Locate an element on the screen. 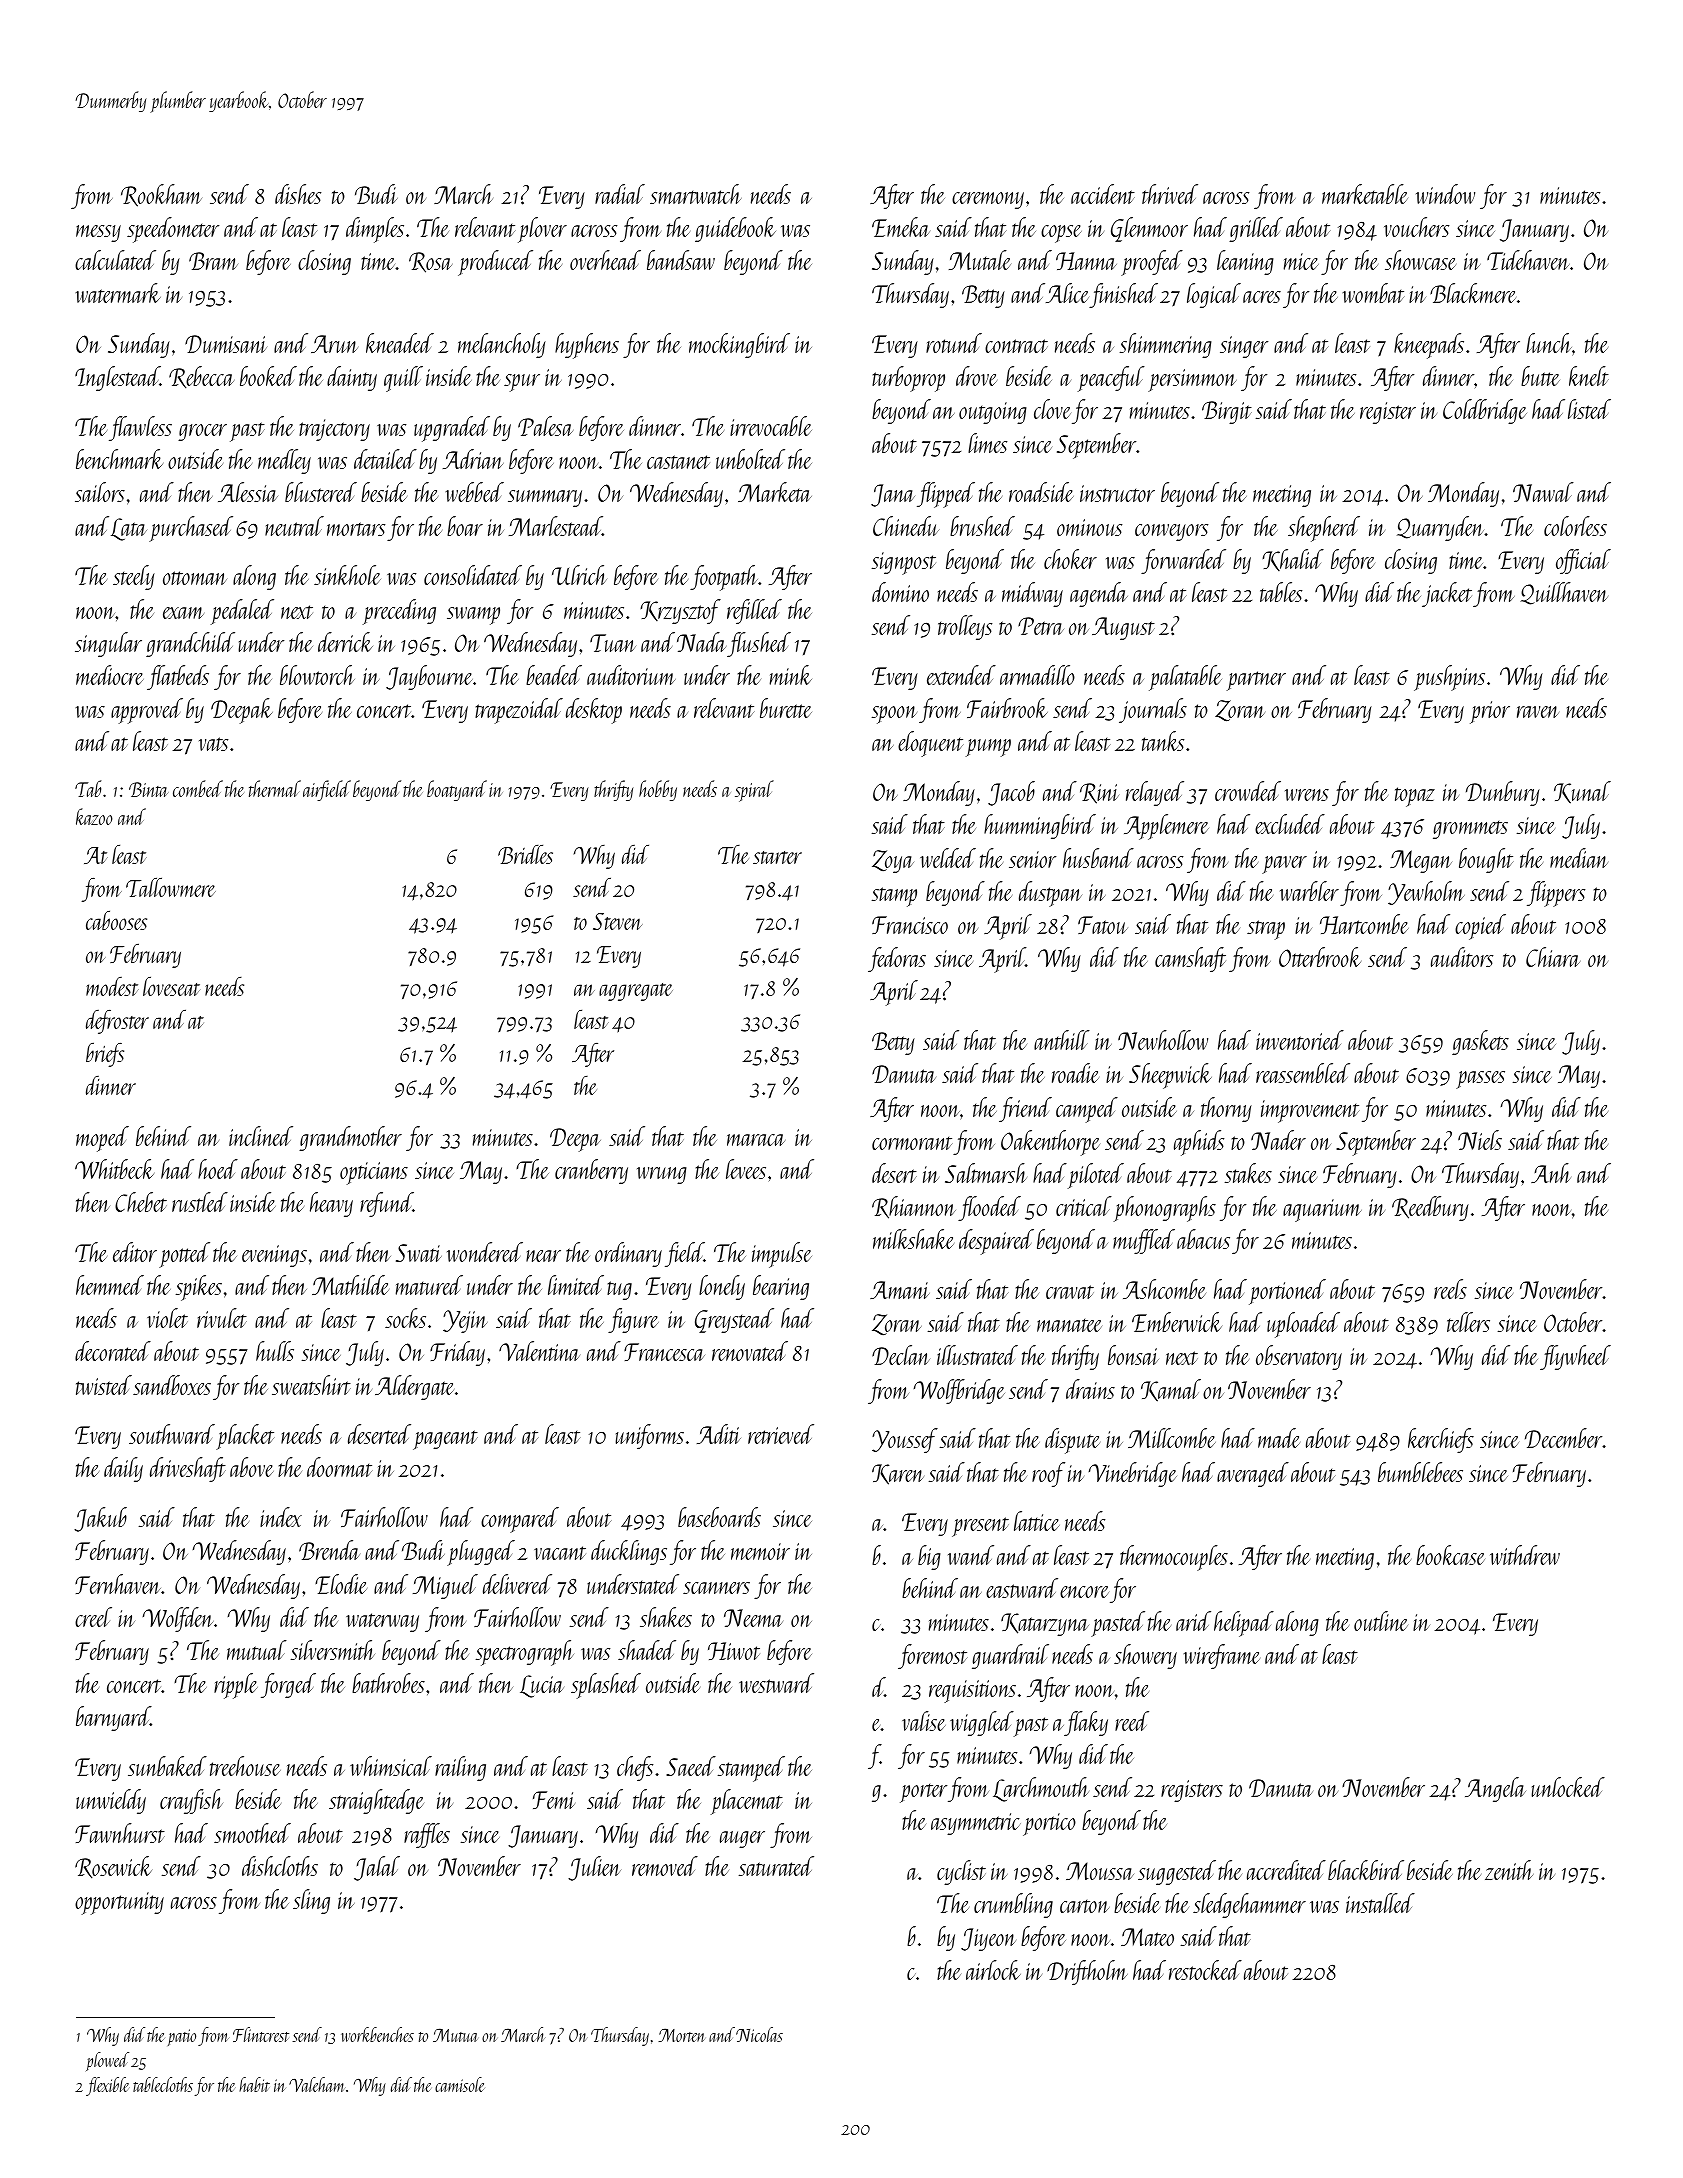  refund is located at coordinates (386, 1204).
